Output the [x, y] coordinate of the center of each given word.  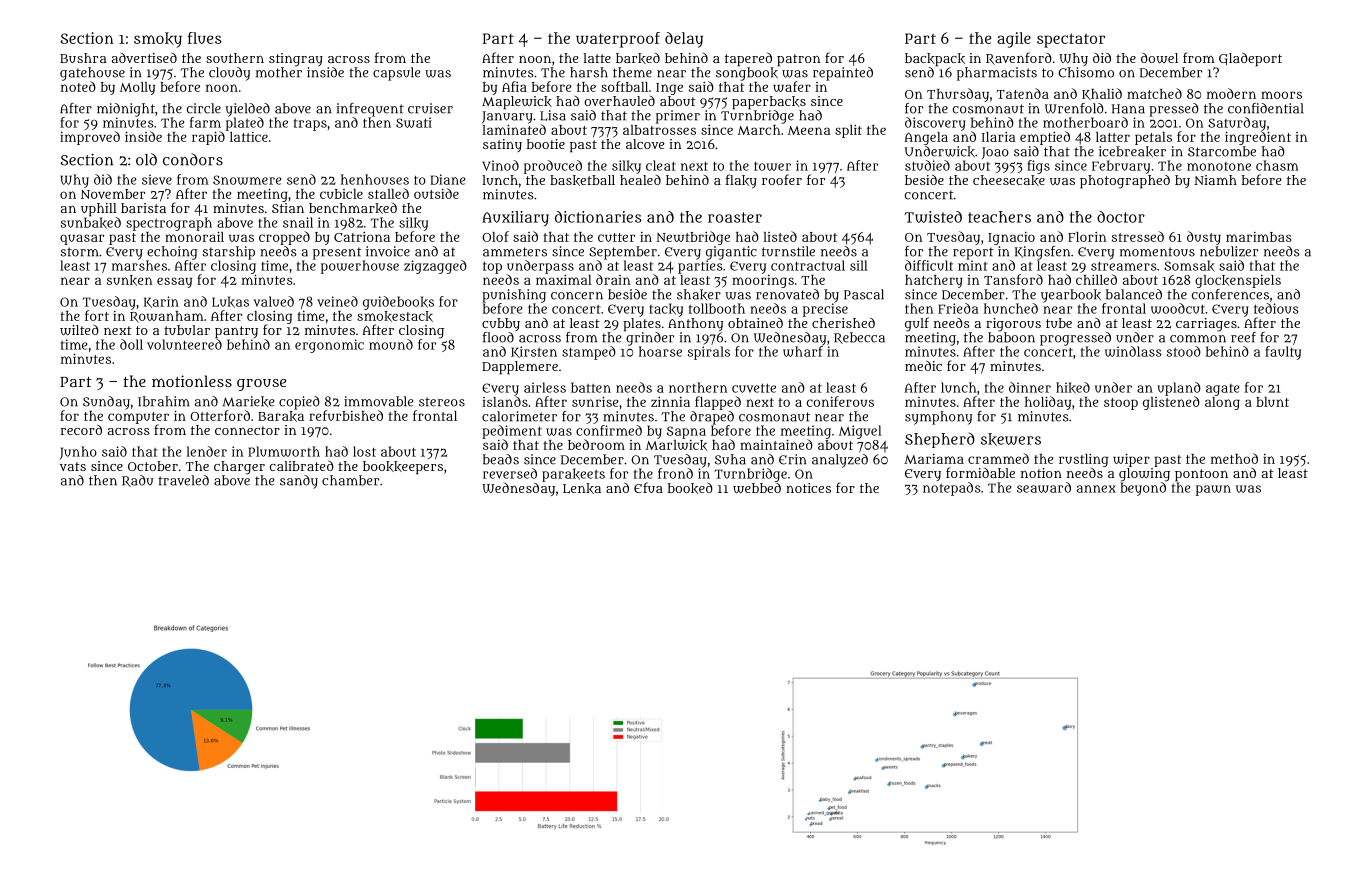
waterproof [618, 40]
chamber [350, 480]
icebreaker [1132, 151]
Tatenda [1023, 93]
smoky [158, 40]
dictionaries [598, 217]
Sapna [686, 432]
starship [229, 253]
